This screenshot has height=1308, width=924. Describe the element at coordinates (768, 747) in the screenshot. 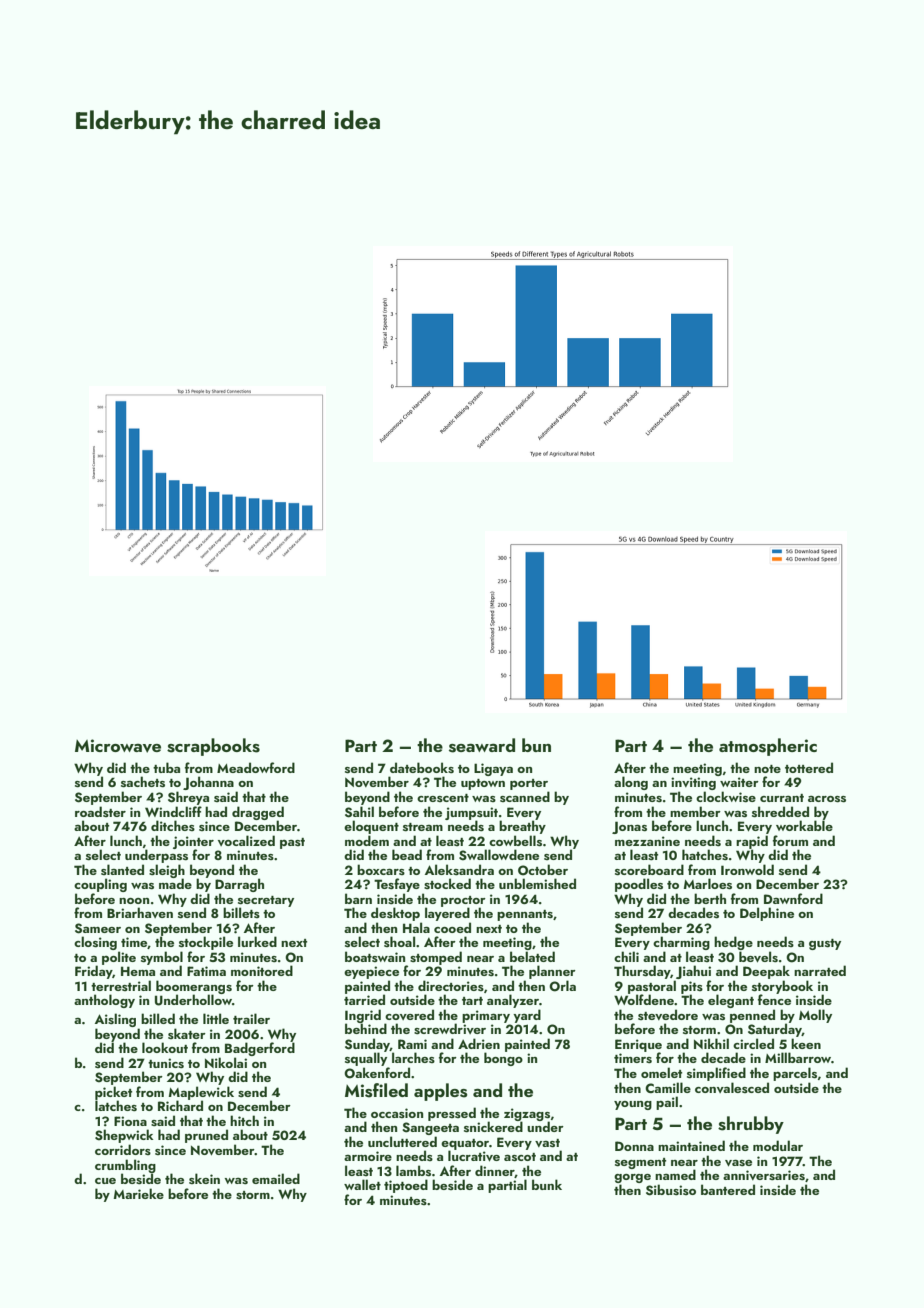

I see `atmospheric` at that location.
